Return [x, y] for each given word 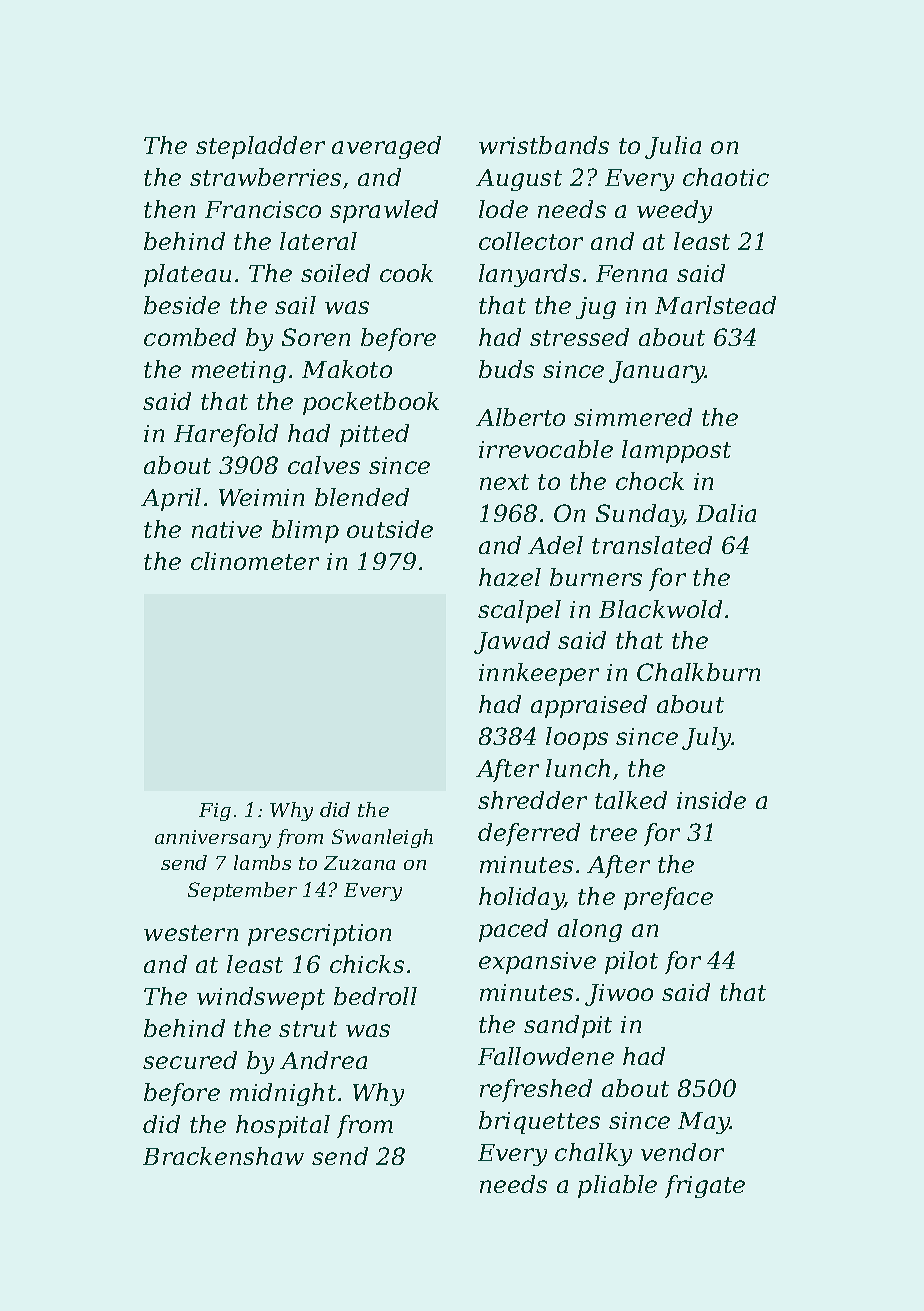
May [704, 1123]
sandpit [568, 1026]
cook [406, 273]
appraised [589, 706]
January [657, 372]
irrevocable [546, 449]
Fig [215, 812]
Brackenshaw [223, 1156]
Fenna [631, 273]
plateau [187, 275]
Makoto [347, 369]
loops [577, 738]
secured [190, 1060]
